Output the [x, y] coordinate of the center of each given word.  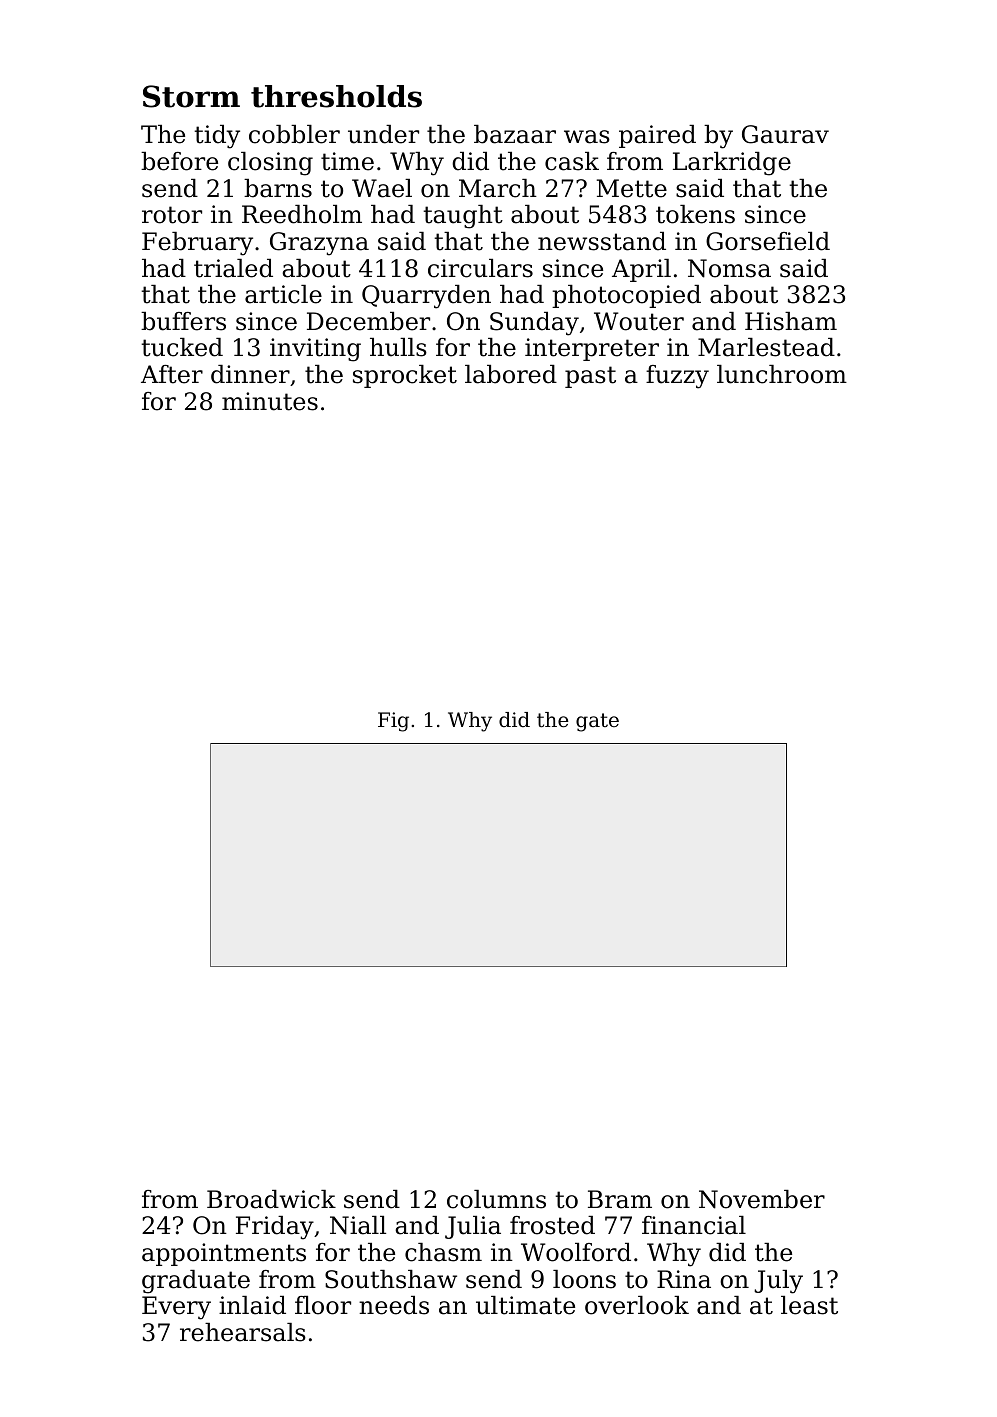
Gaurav [785, 134]
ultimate [525, 1305]
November [762, 1199]
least [809, 1305]
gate [597, 722]
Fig [393, 722]
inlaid [252, 1305]
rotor [172, 215]
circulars [480, 268]
